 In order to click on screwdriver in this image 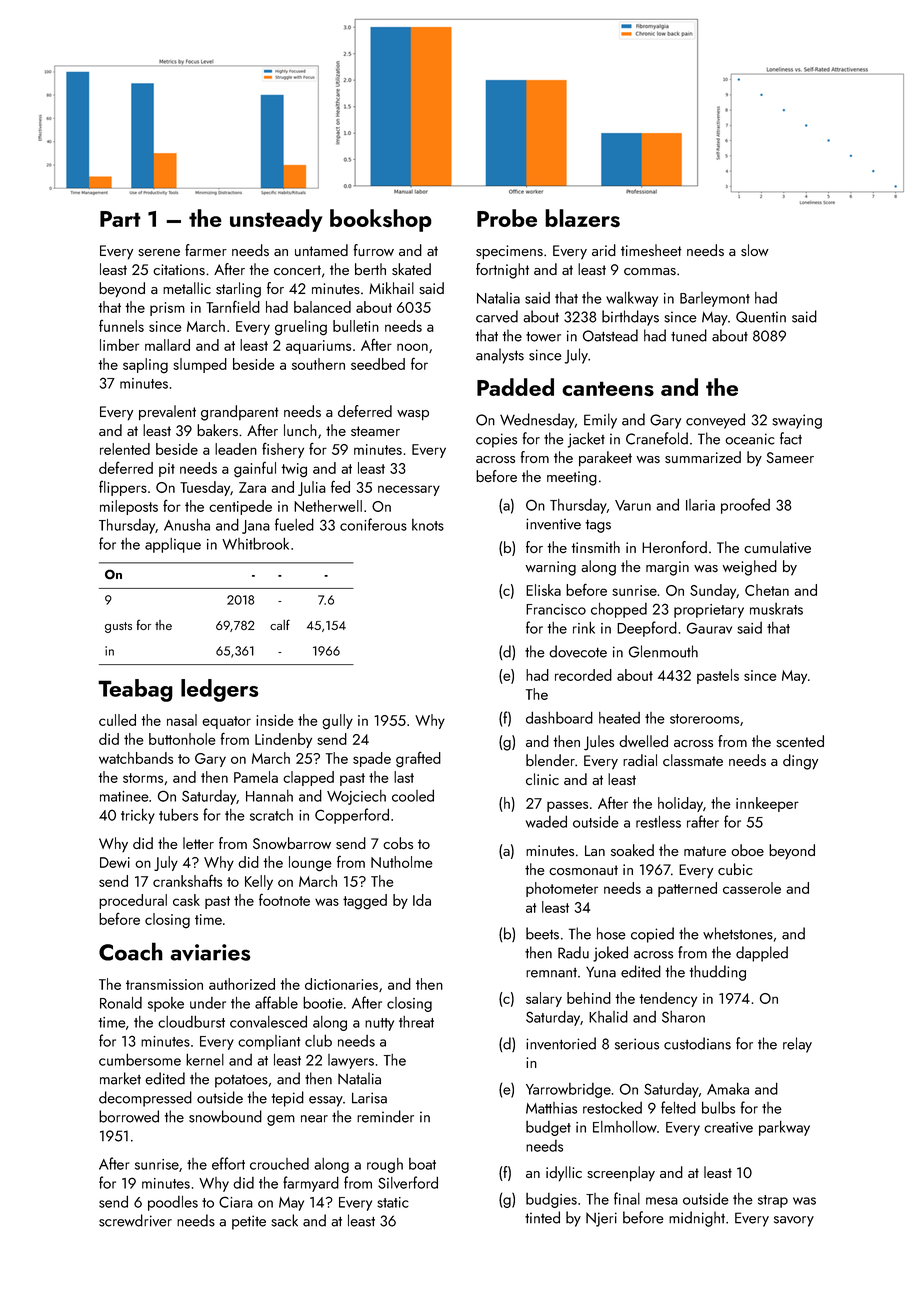, I will do `click(135, 1220)`.
